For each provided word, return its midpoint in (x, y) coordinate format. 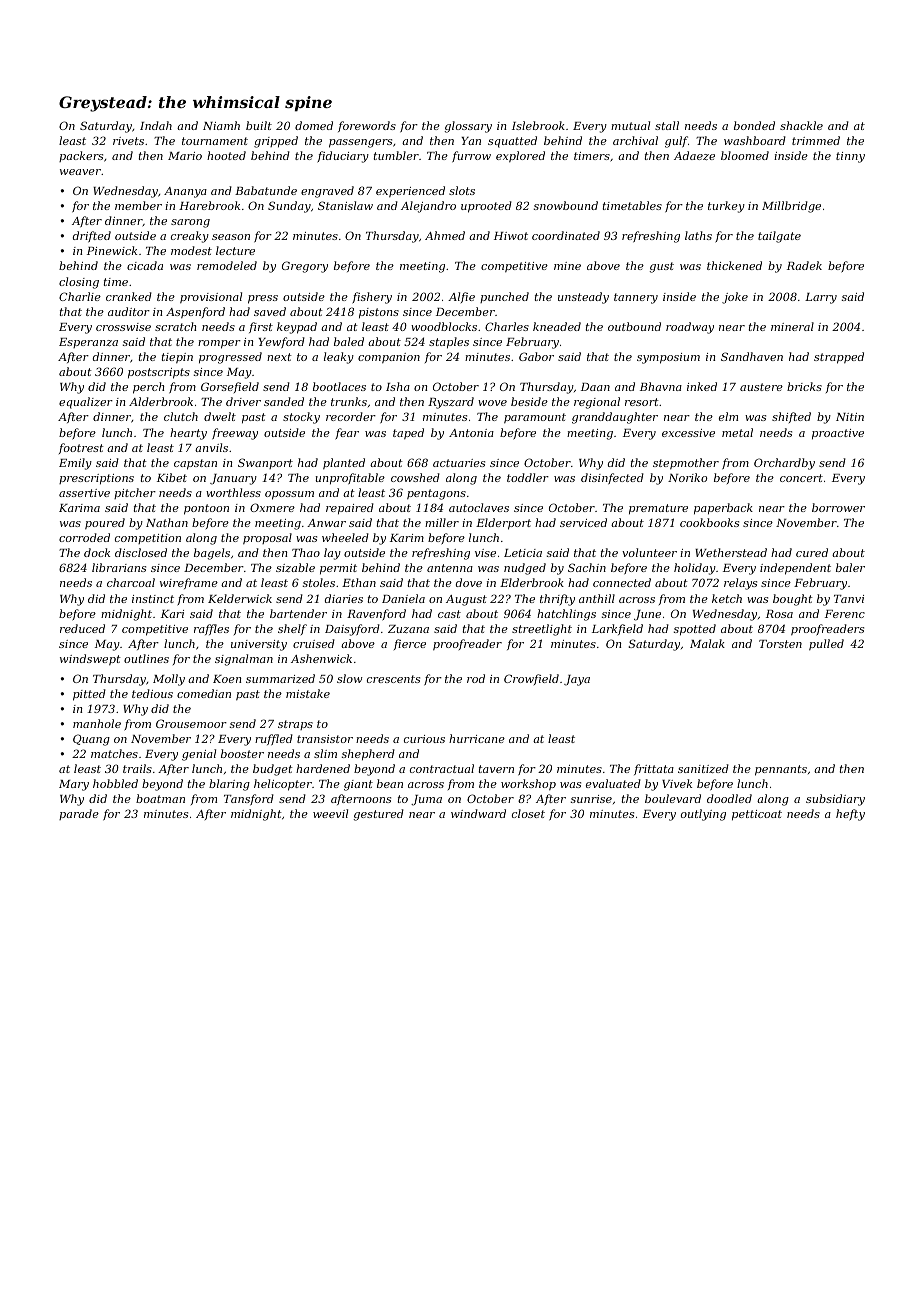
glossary (468, 127)
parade (79, 814)
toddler (528, 477)
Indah (156, 125)
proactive (838, 434)
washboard (755, 140)
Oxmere (272, 507)
